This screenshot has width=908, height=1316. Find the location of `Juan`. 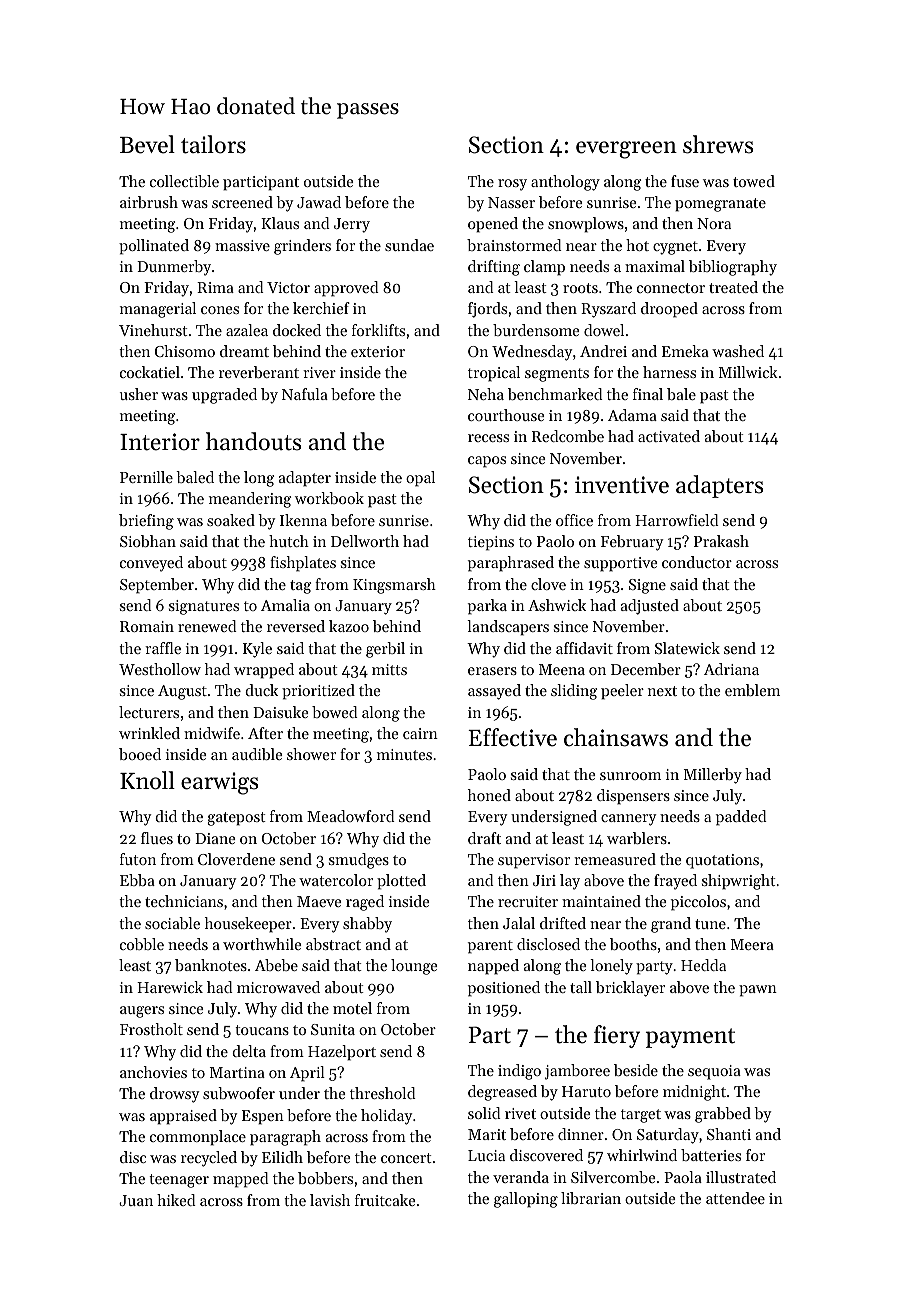

Juan is located at coordinates (136, 1200).
